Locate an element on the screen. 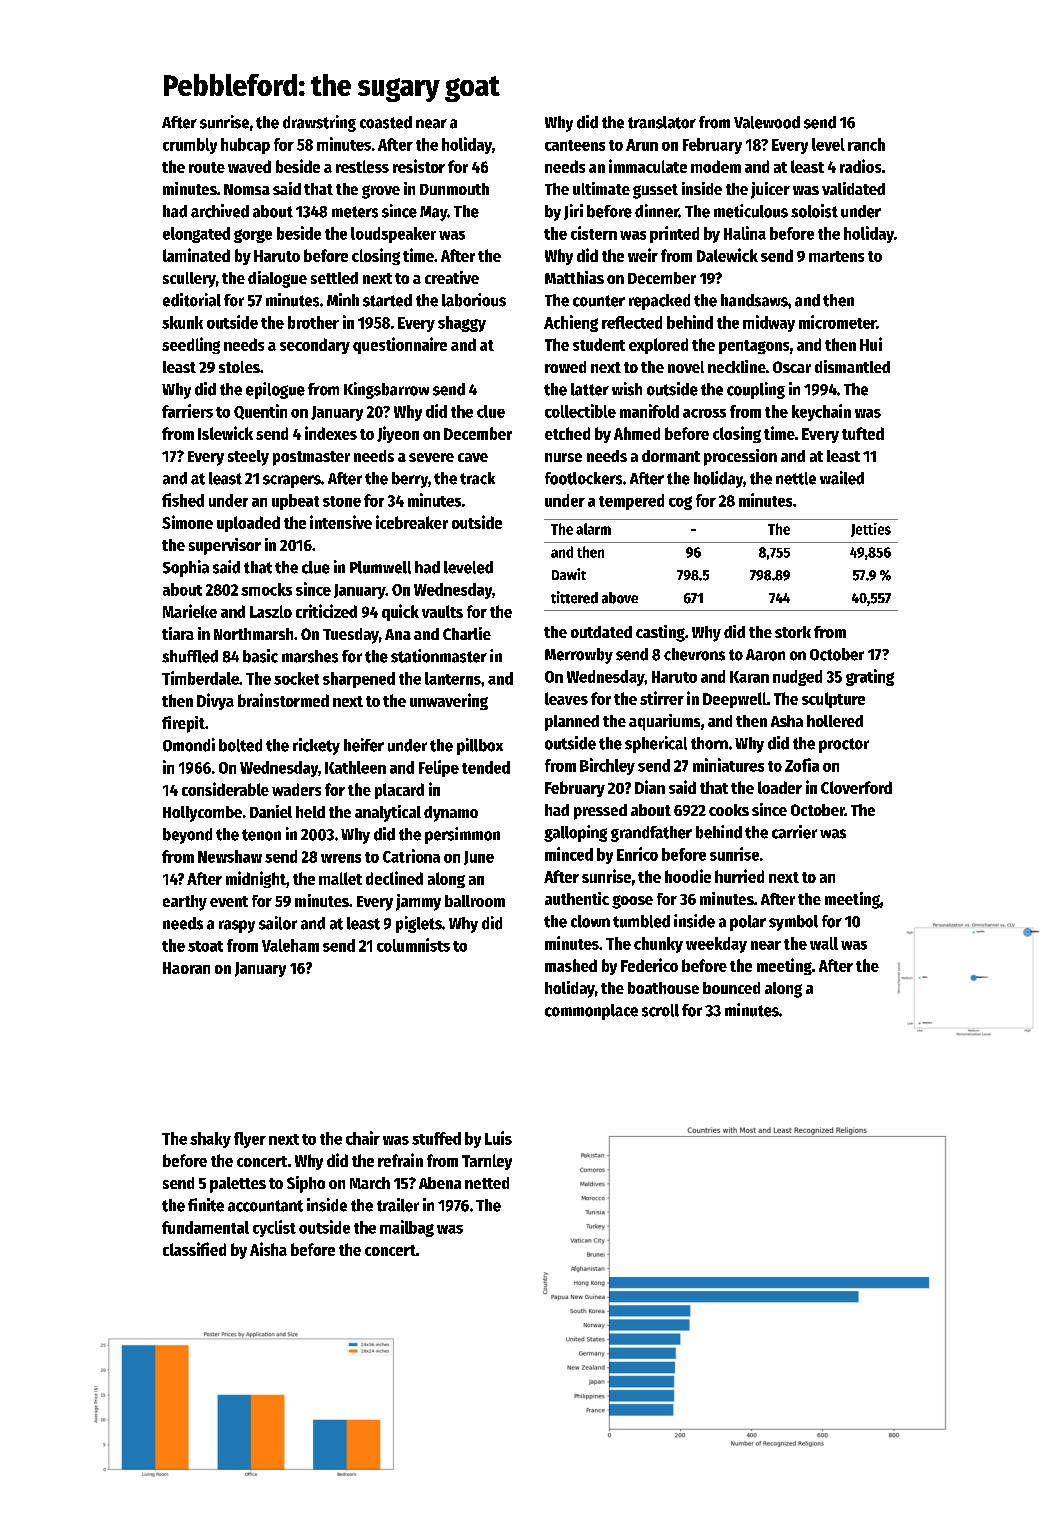  waved is located at coordinates (249, 166).
